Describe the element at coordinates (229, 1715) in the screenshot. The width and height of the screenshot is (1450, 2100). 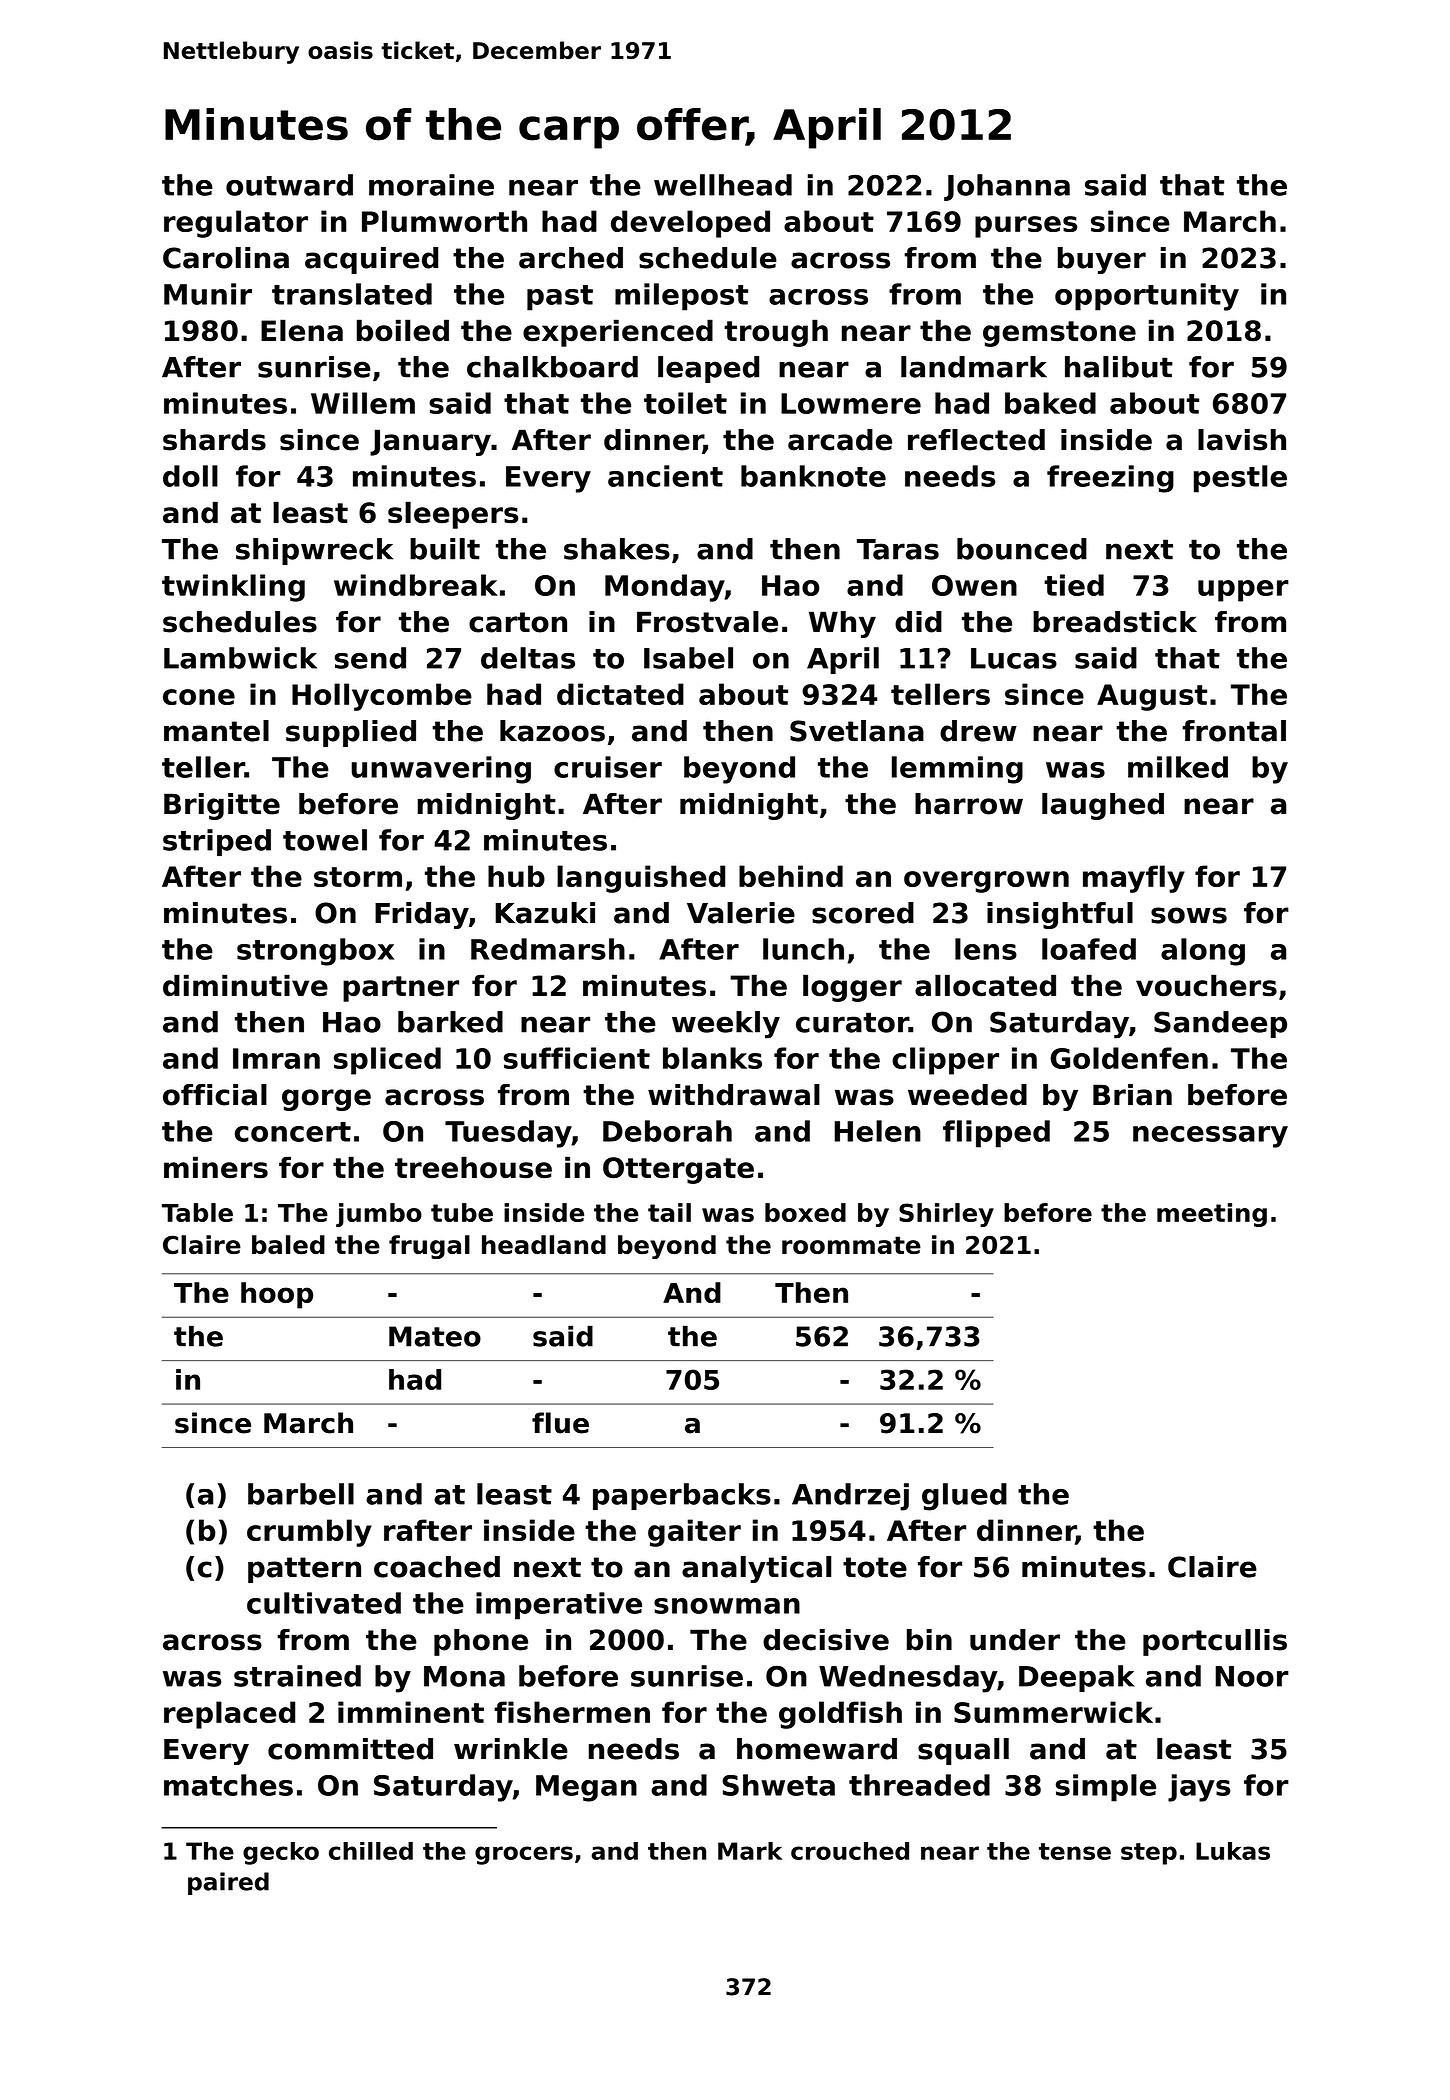
I see `replaced` at that location.
